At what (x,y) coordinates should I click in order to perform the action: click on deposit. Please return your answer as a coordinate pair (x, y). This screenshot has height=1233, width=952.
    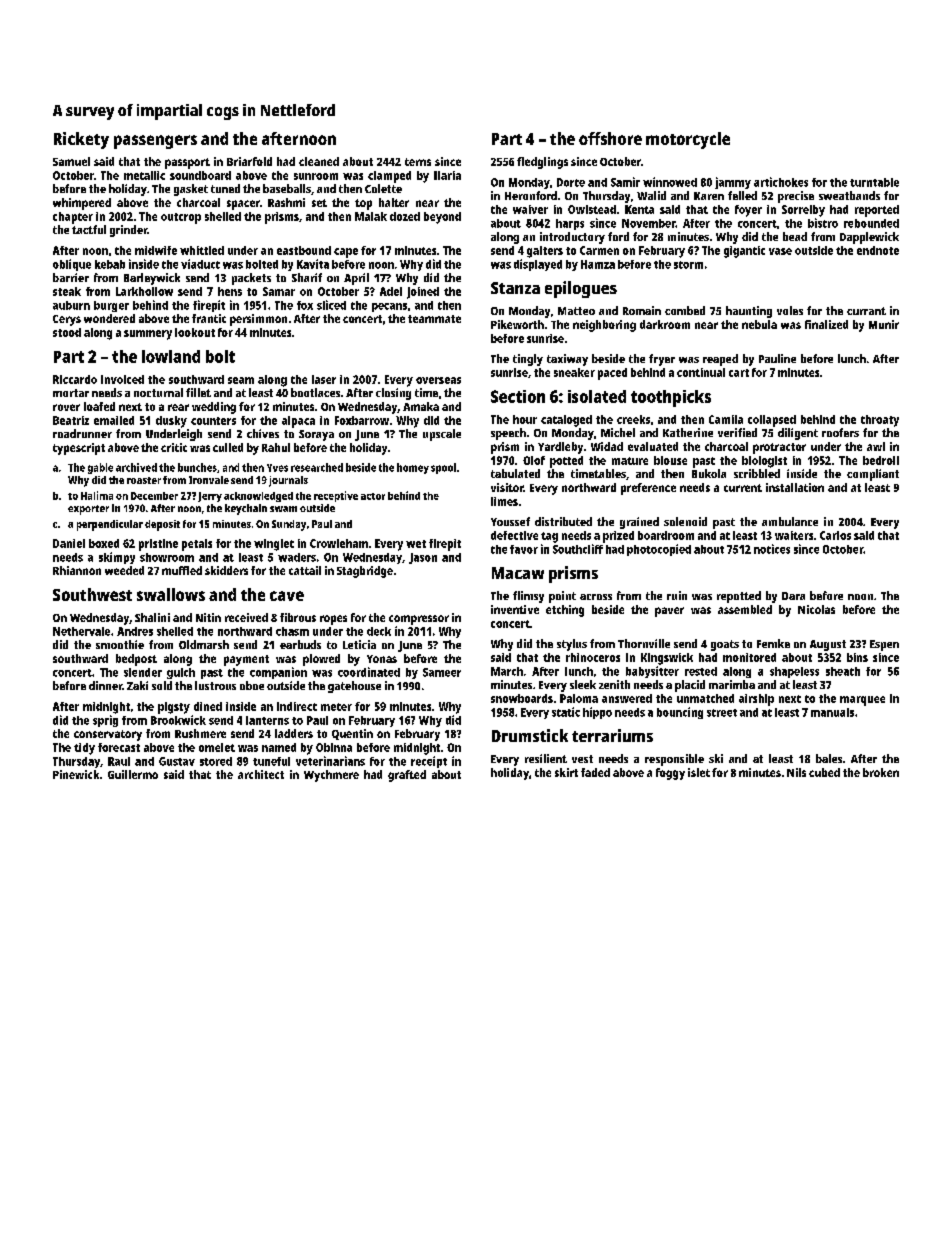
    Looking at the image, I should click on (162, 525).
